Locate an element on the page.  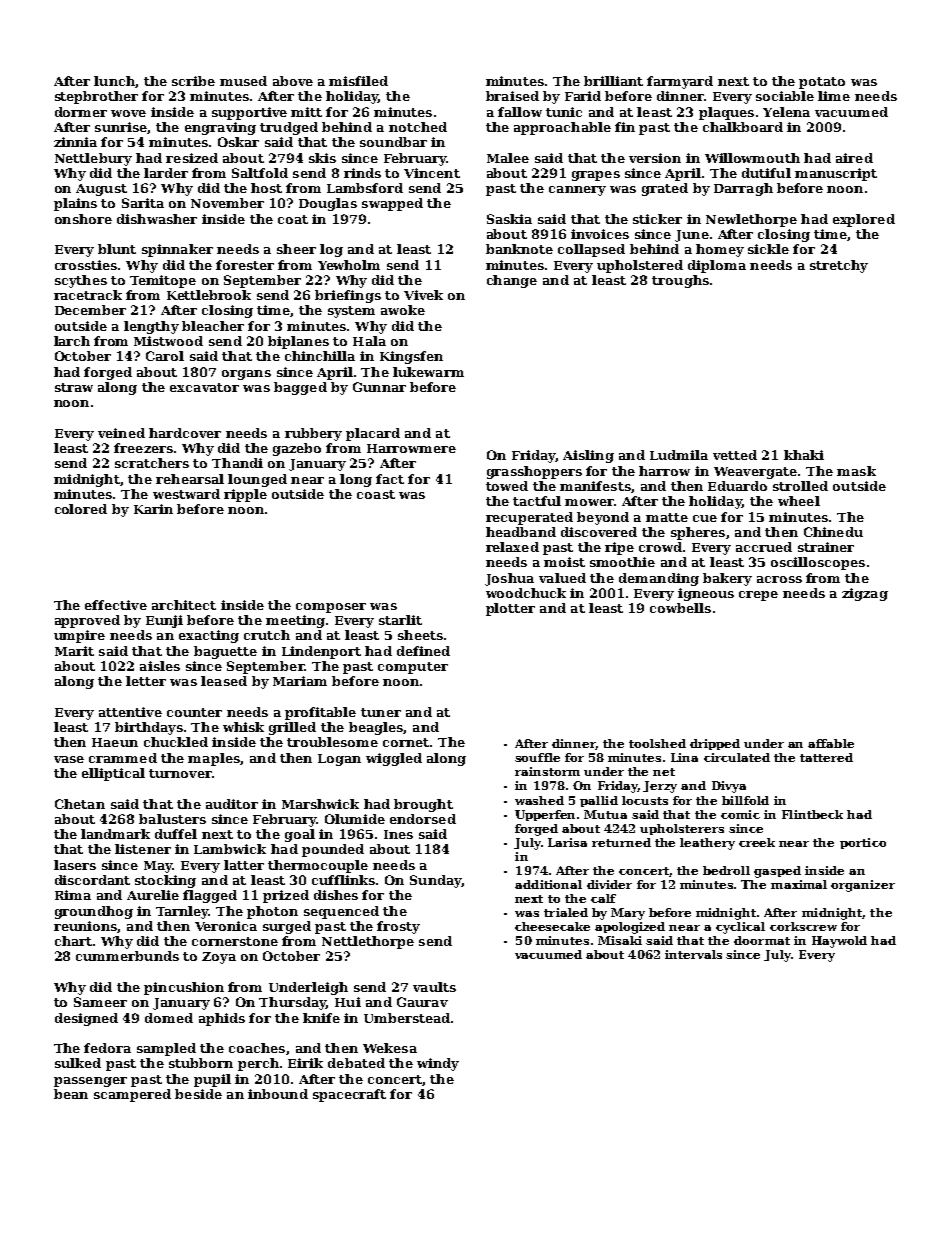
potato is located at coordinates (822, 83).
